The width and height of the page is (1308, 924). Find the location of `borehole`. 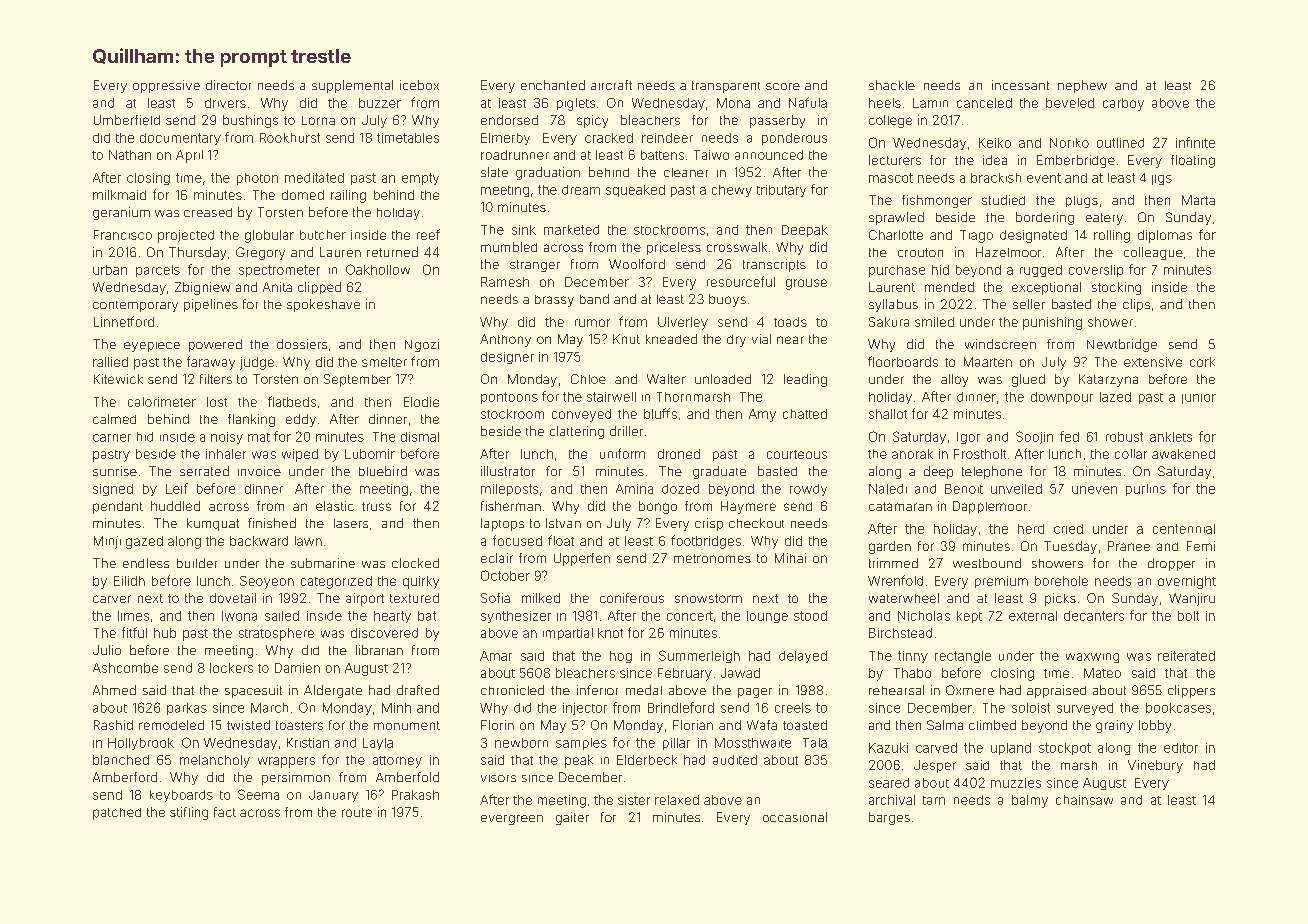

borehole is located at coordinates (1061, 581).
